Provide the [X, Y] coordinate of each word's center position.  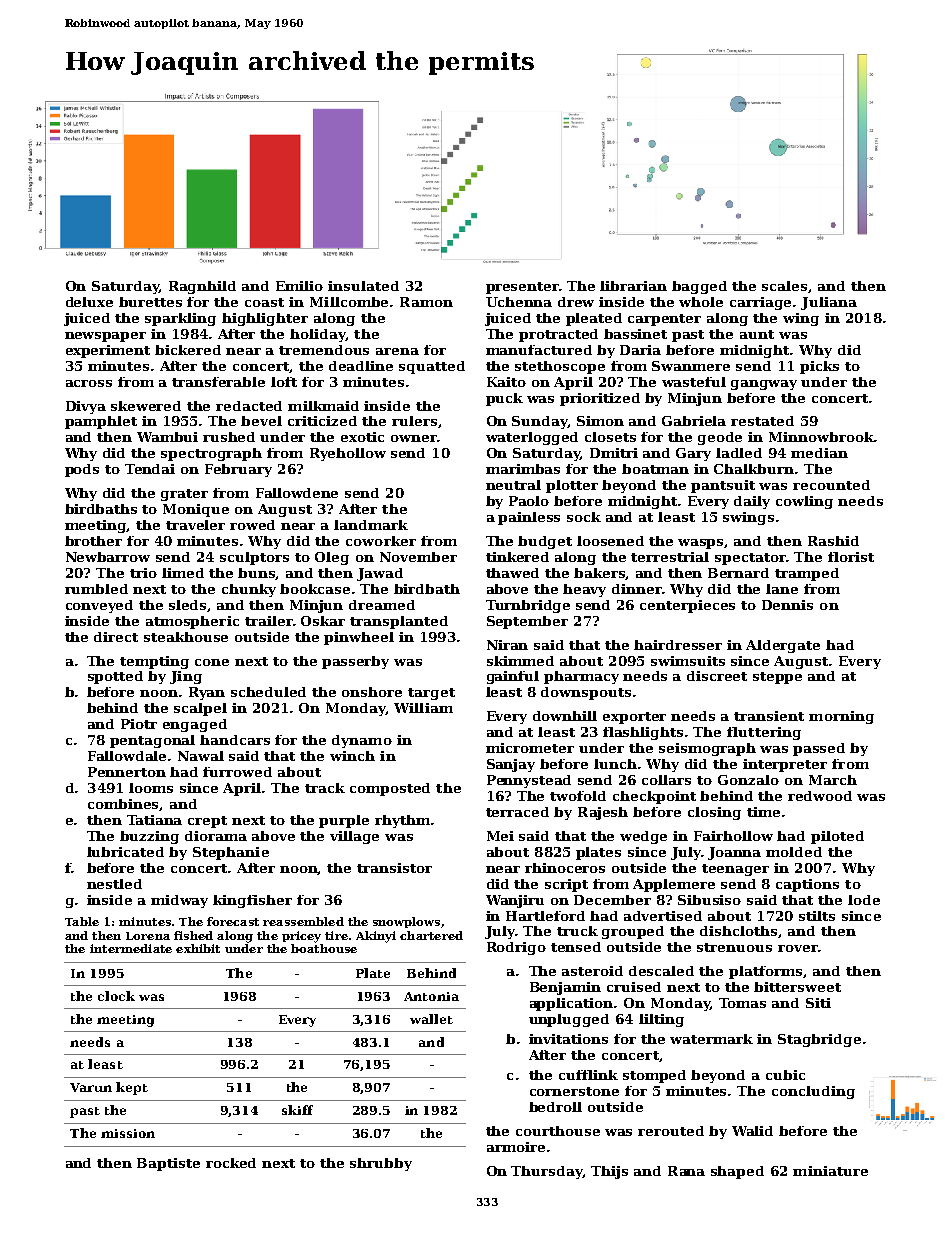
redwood [820, 796]
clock [116, 996]
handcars [235, 740]
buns [257, 574]
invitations [568, 1039]
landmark [371, 525]
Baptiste [168, 1164]
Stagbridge [819, 1040]
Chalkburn [754, 469]
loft [284, 382]
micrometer [530, 748]
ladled [739, 453]
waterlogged [532, 438]
